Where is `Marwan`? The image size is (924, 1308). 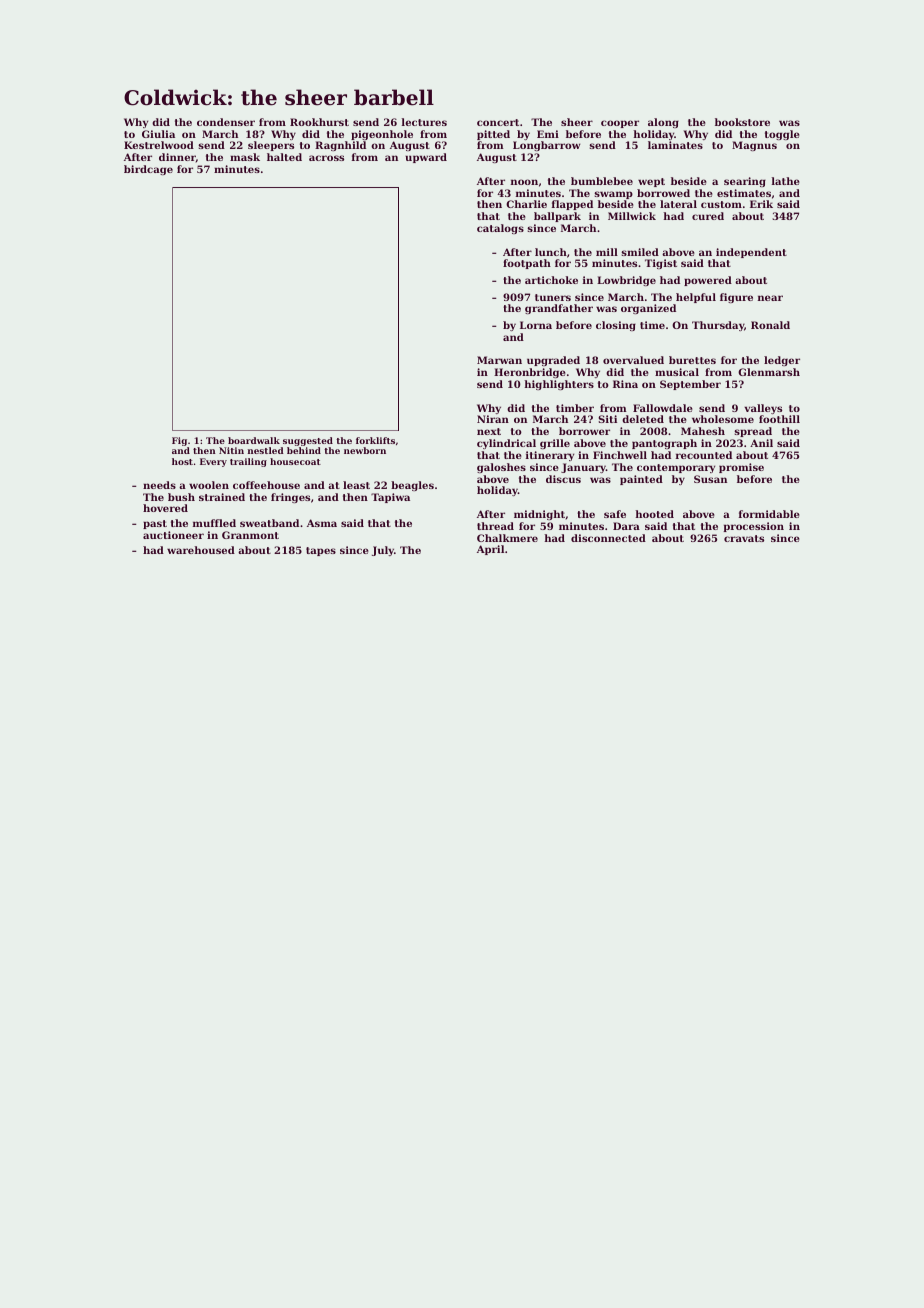 Marwan is located at coordinates (499, 360).
